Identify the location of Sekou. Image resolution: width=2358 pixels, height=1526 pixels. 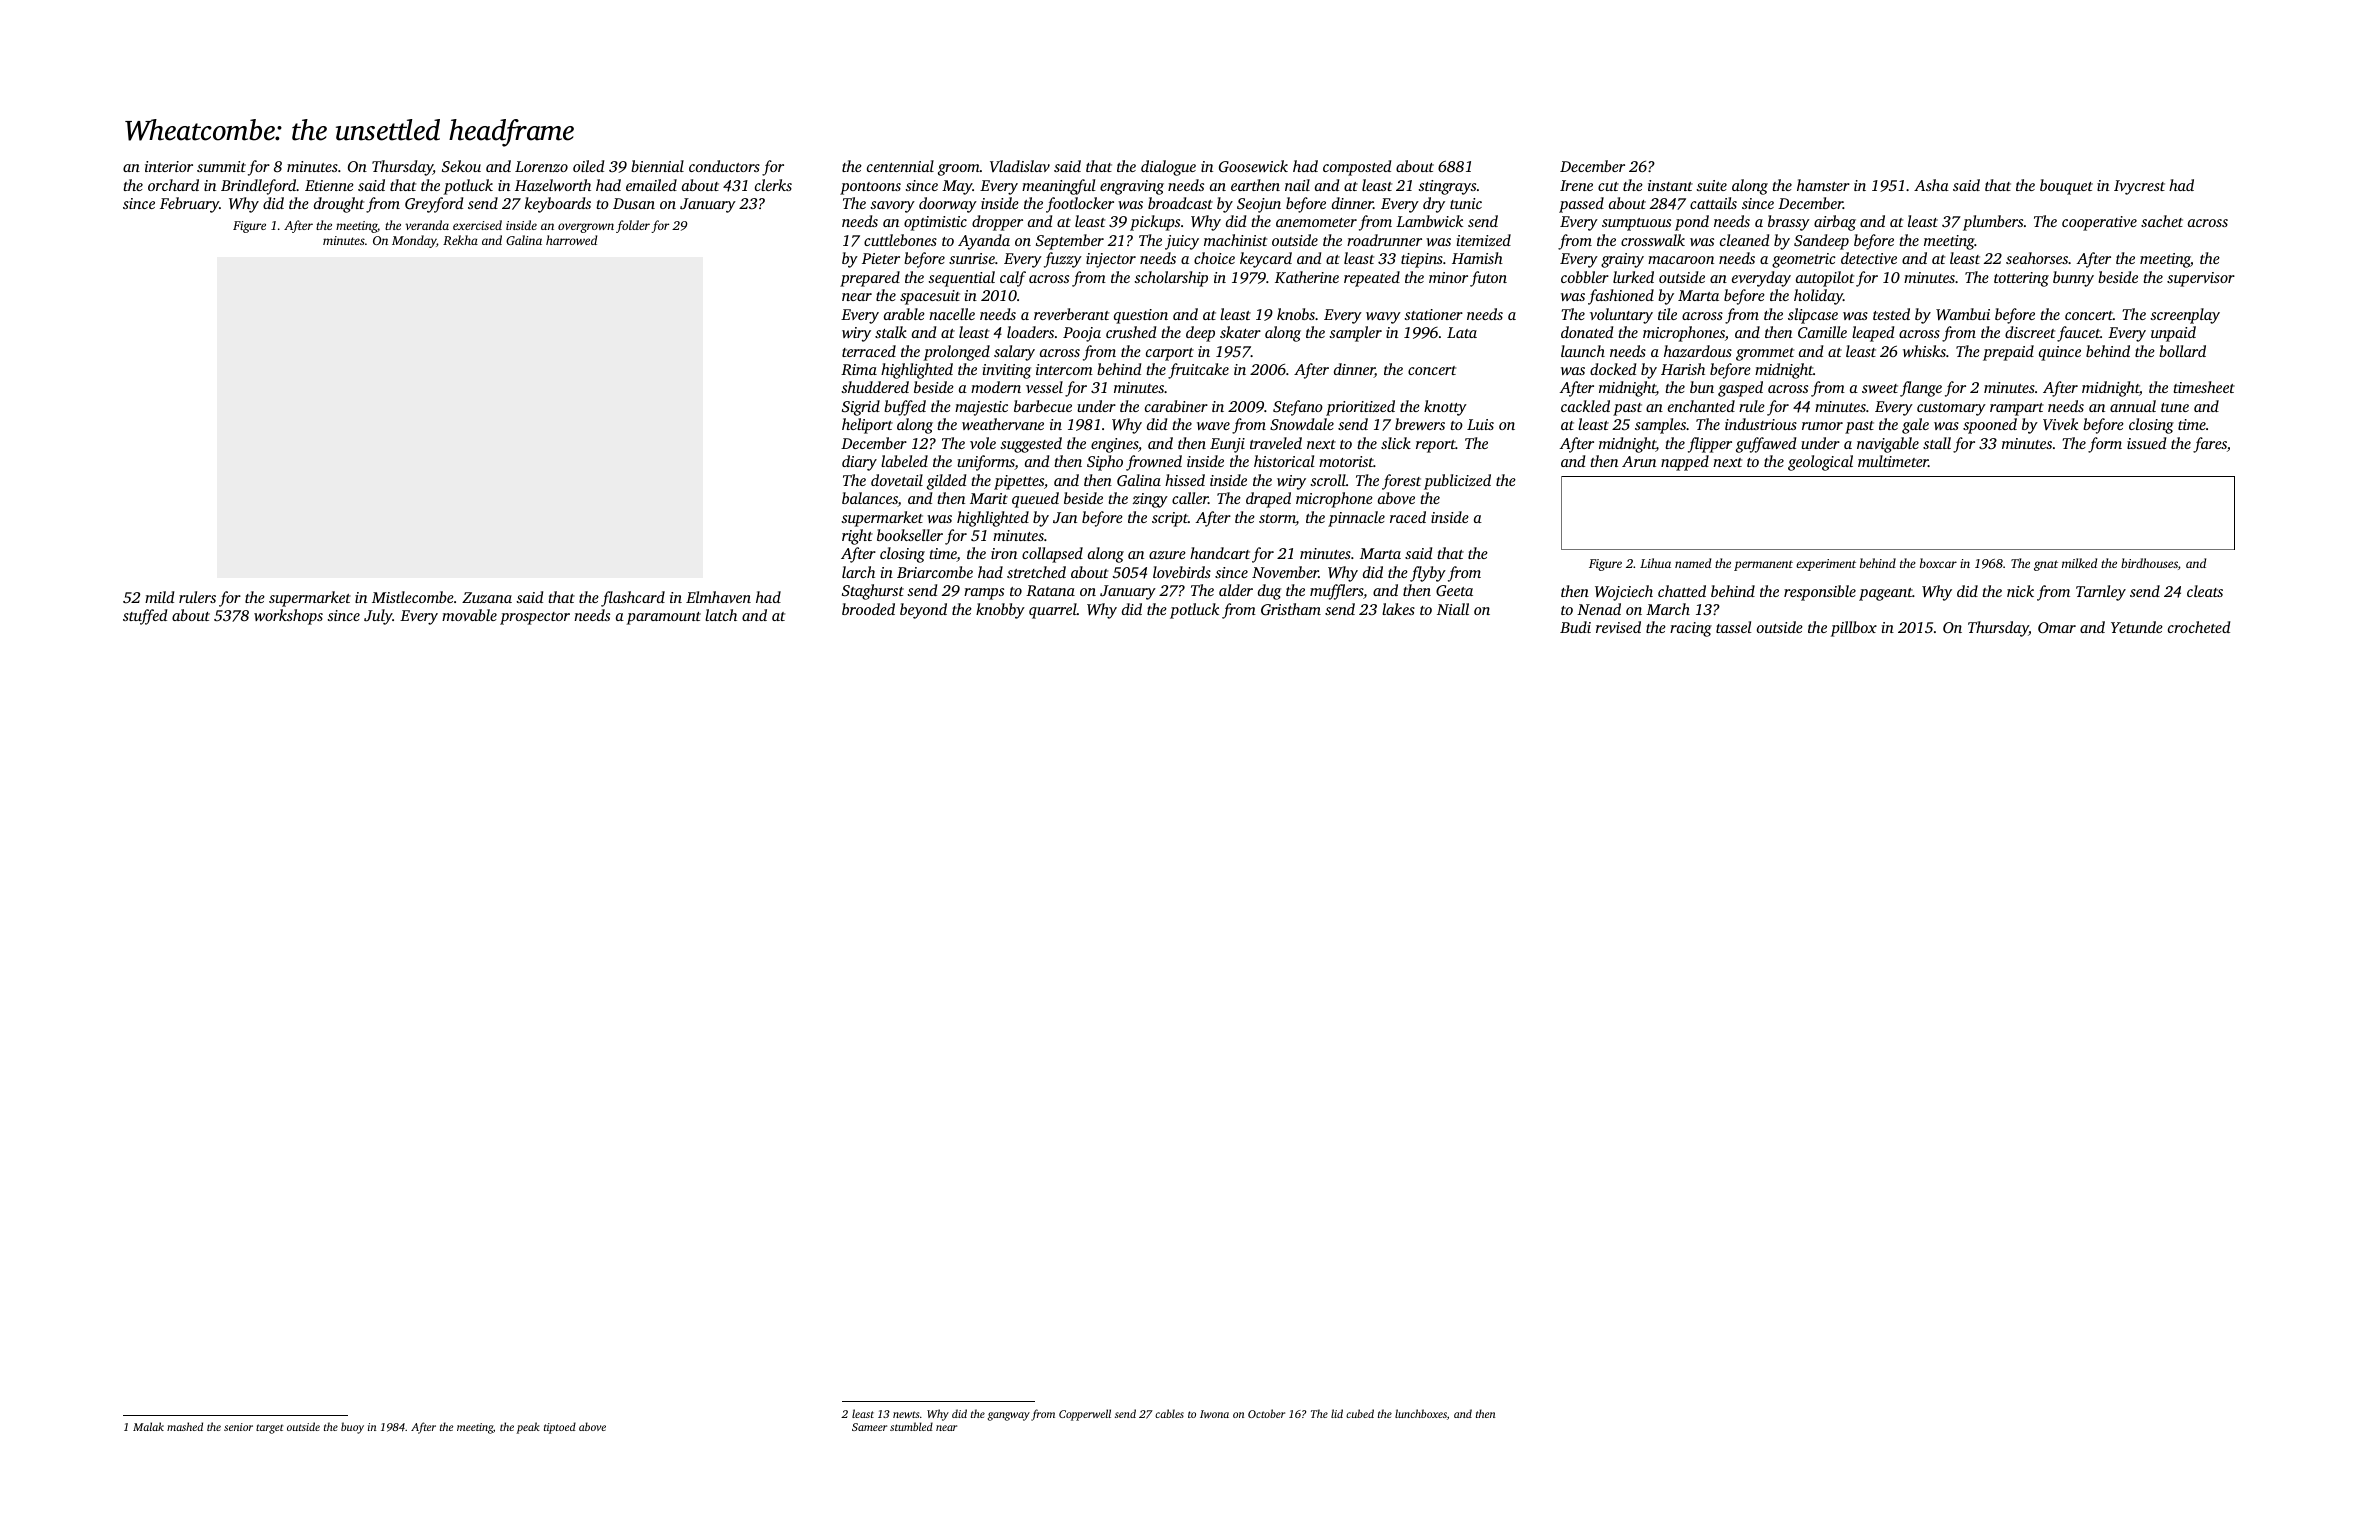
(461, 166).
